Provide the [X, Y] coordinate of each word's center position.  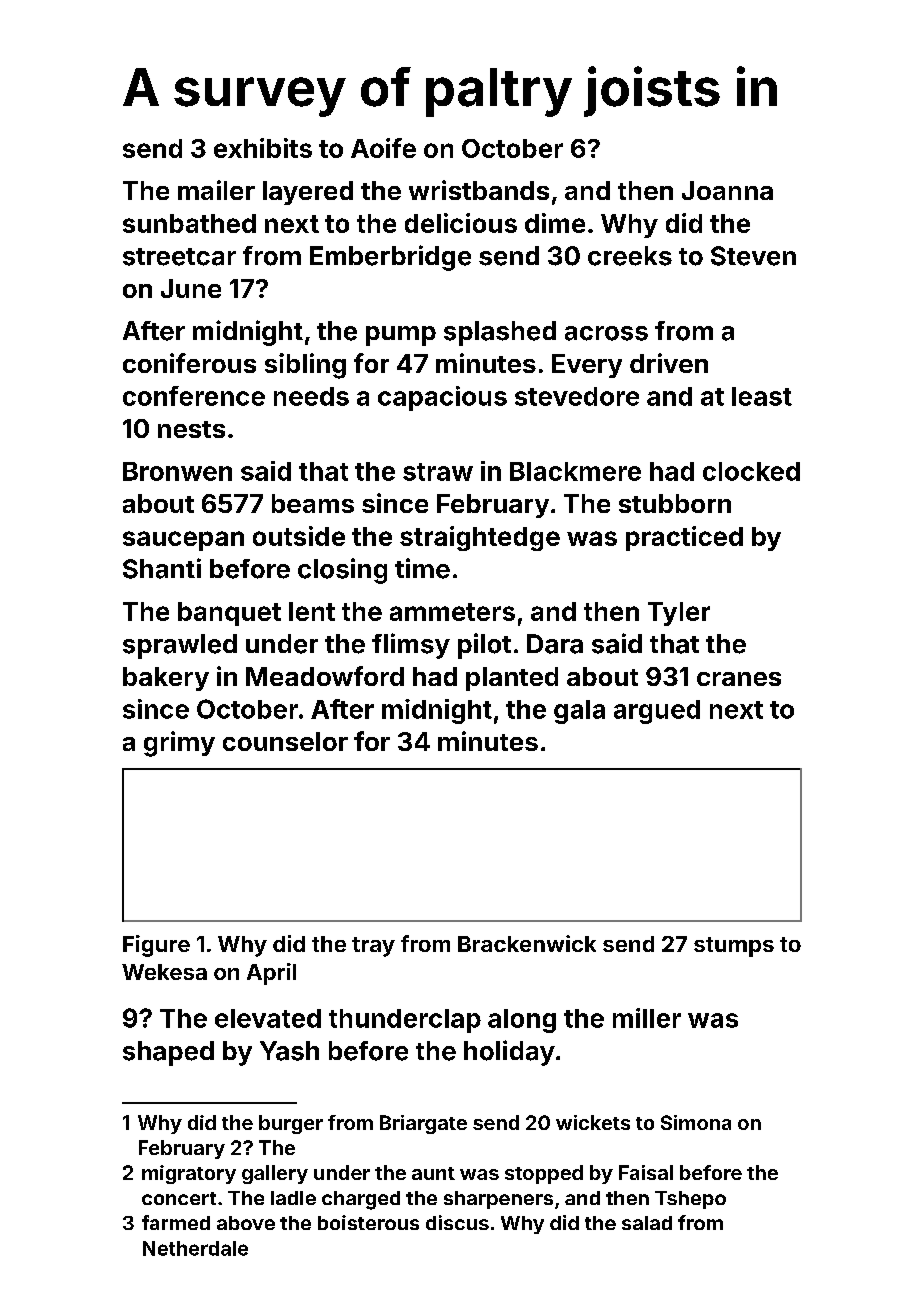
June [191, 288]
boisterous [368, 1222]
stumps [734, 947]
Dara [555, 644]
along [522, 1021]
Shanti [162, 568]
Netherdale [195, 1248]
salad [647, 1223]
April [271, 974]
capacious [442, 398]
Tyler [679, 614]
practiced [684, 538]
